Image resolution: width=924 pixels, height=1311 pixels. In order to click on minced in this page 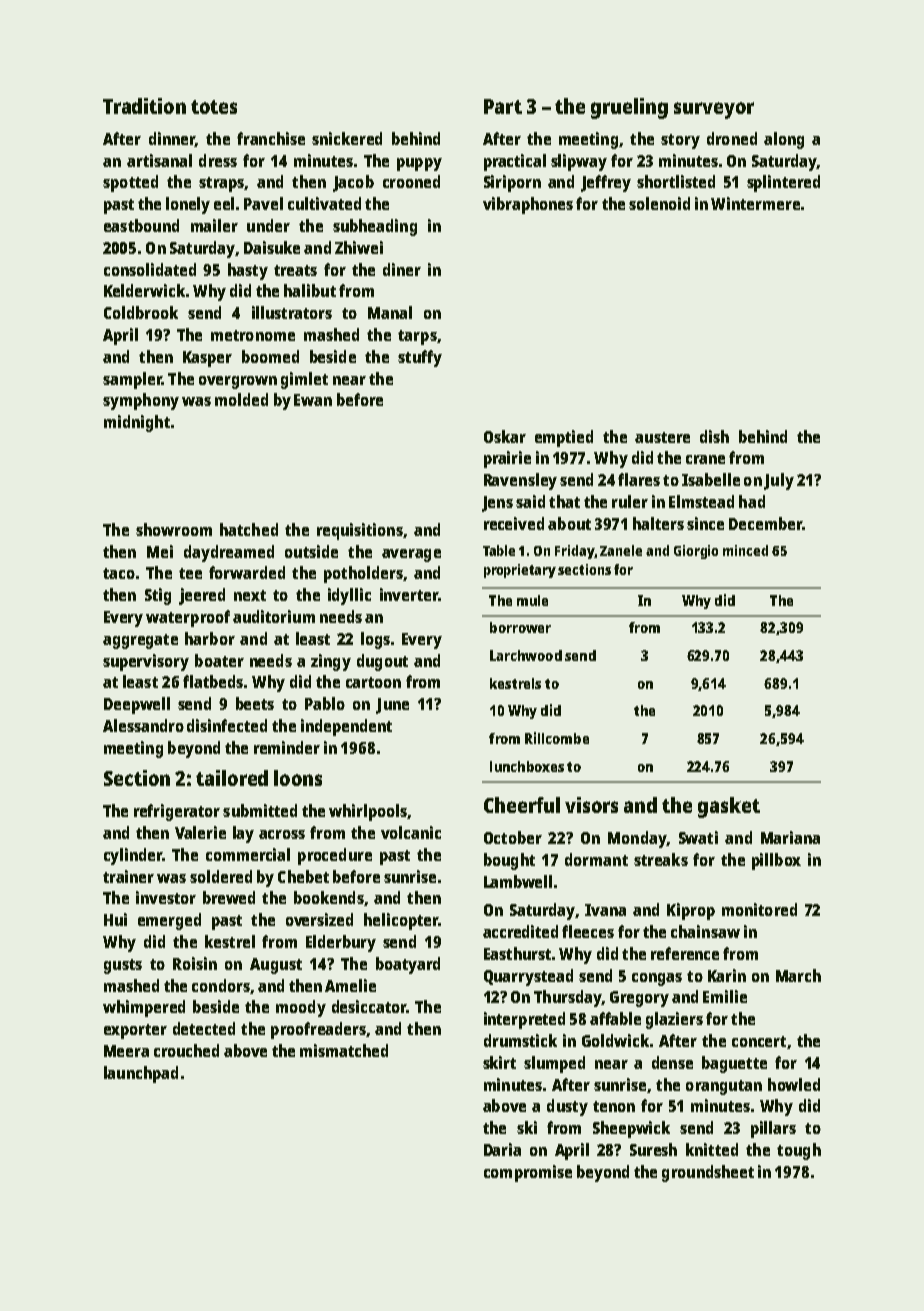, I will do `click(745, 550)`.
